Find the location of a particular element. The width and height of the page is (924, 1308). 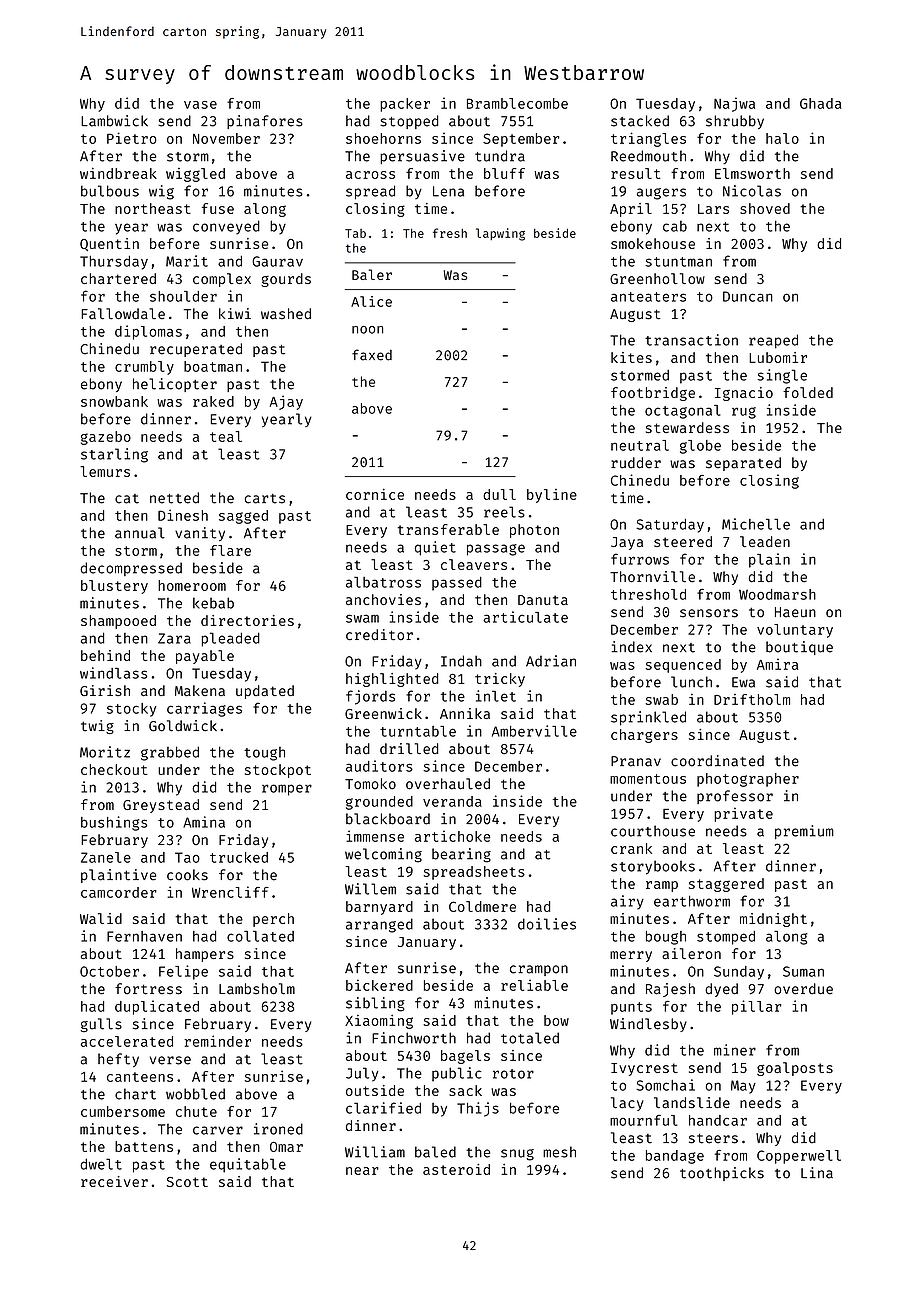

Indah is located at coordinates (461, 661).
